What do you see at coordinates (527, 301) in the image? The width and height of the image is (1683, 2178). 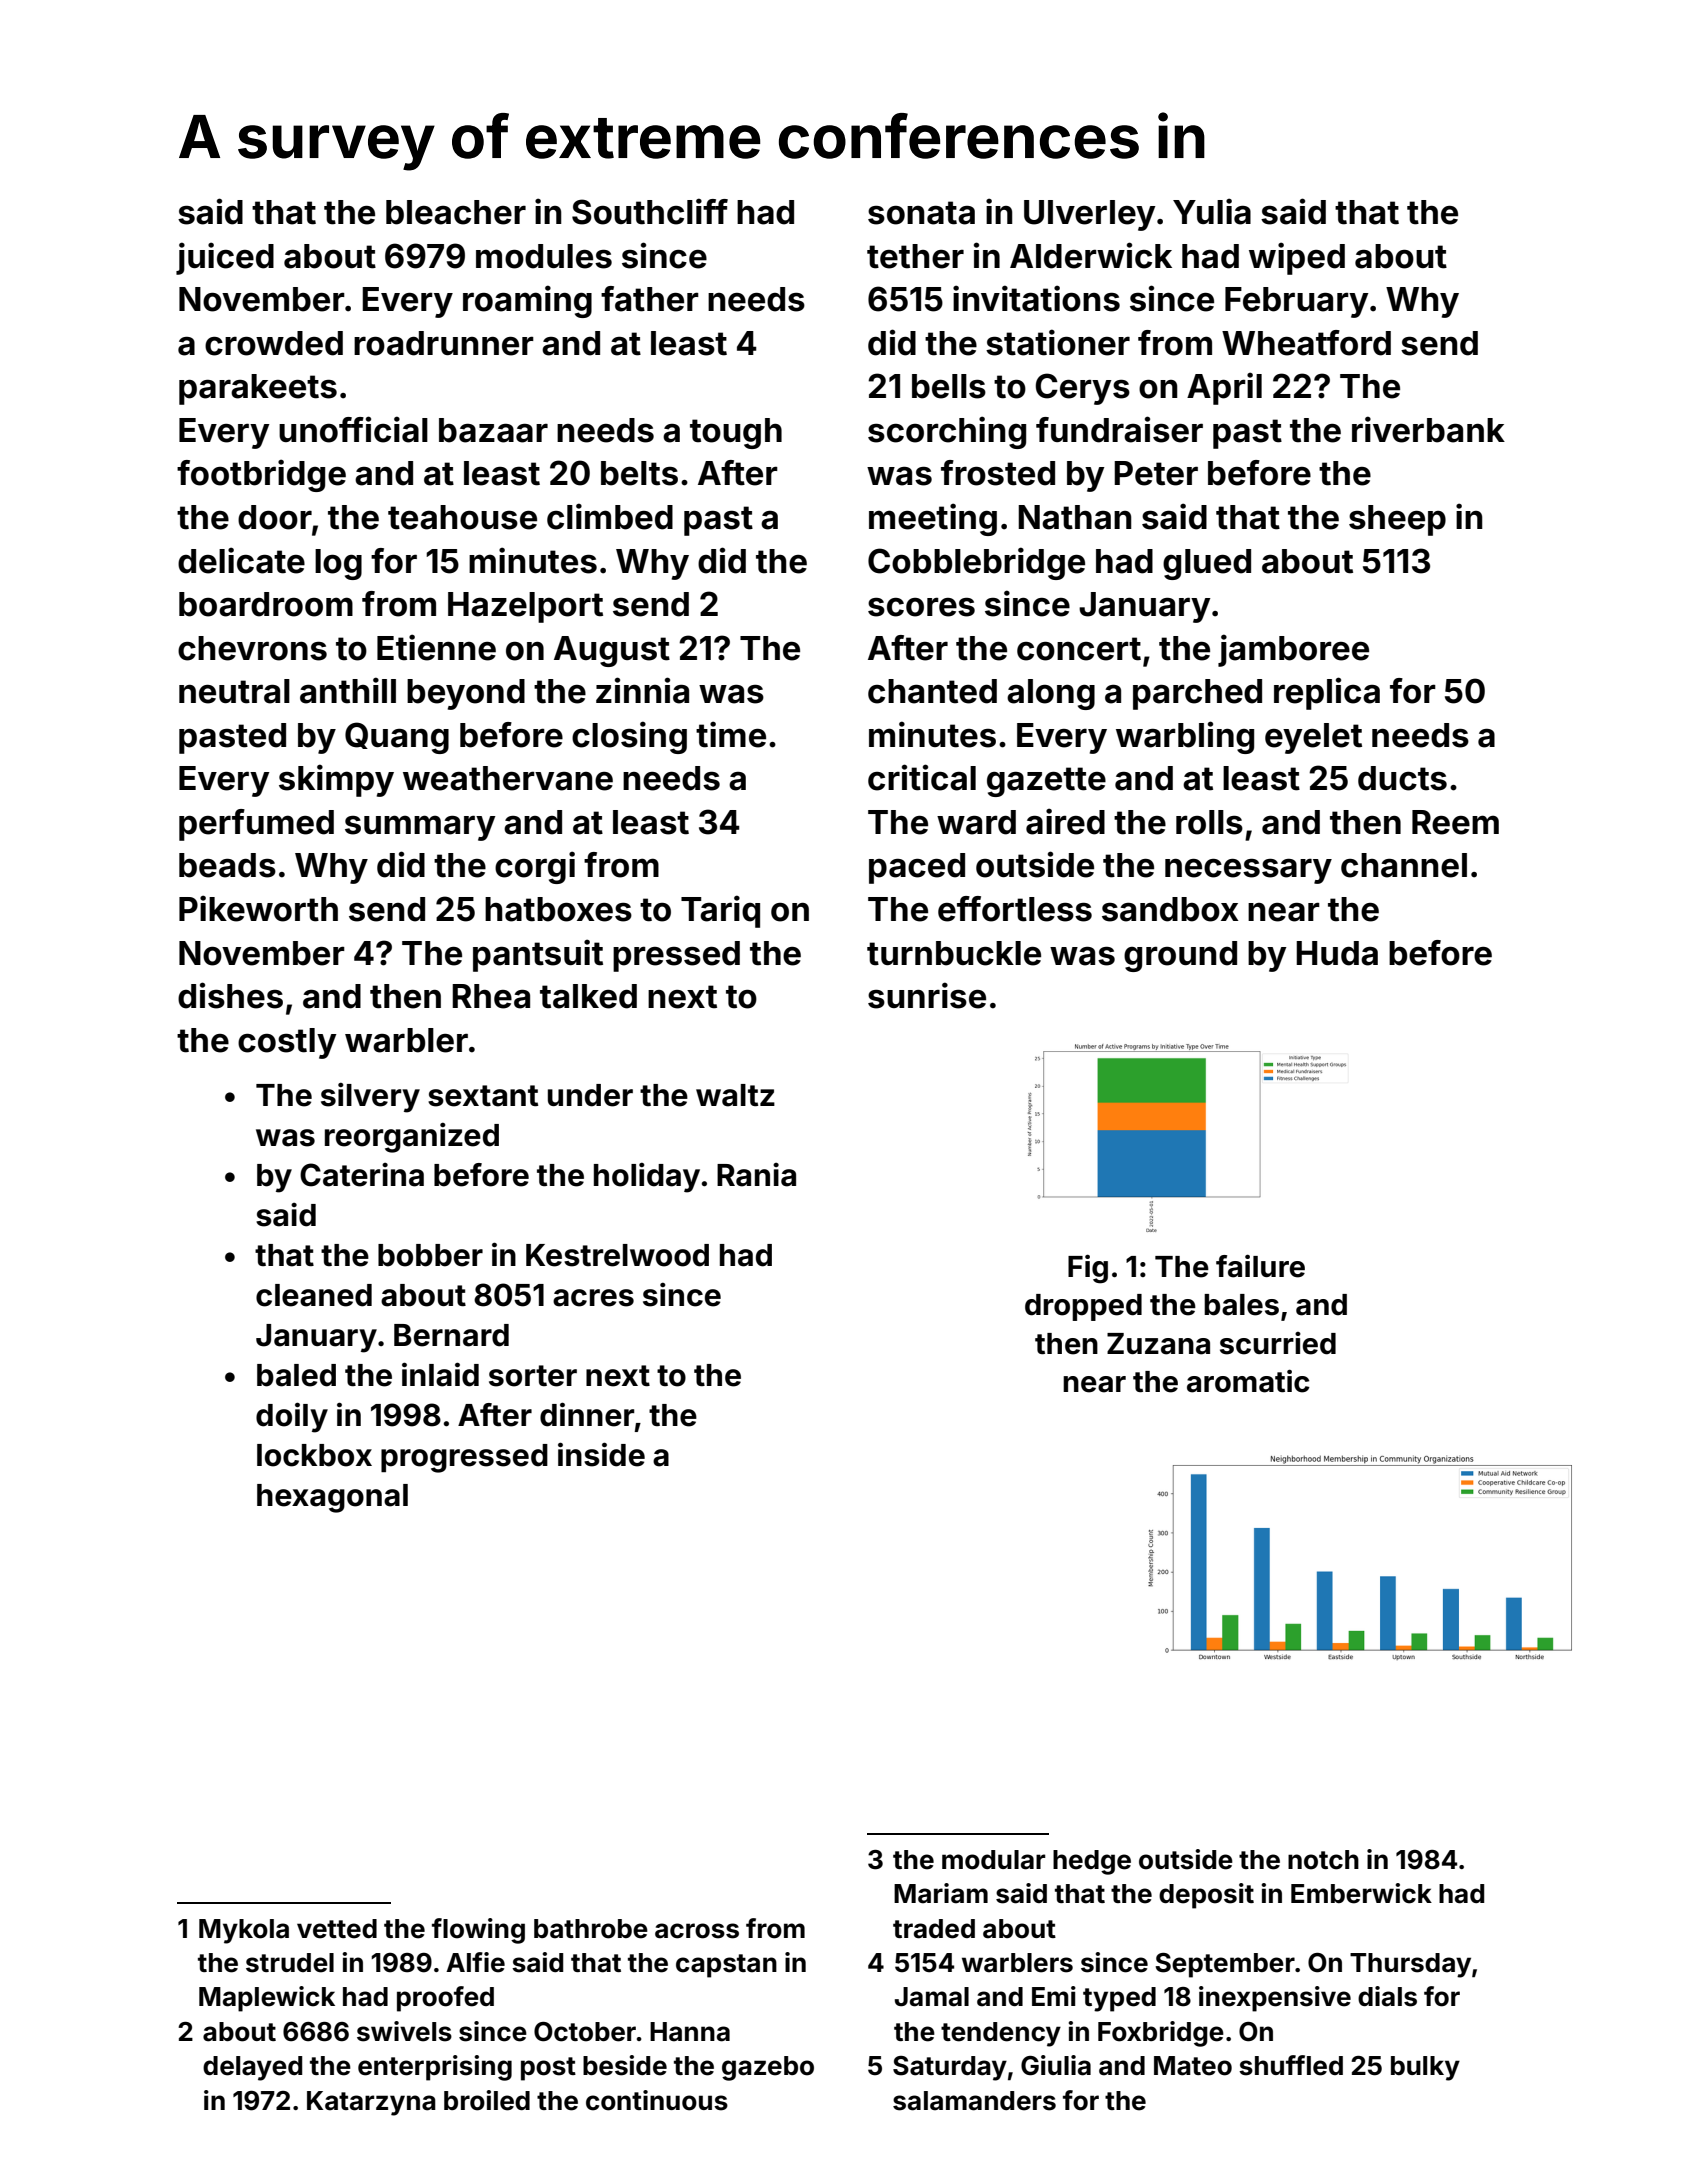 I see `roaming` at bounding box center [527, 301].
